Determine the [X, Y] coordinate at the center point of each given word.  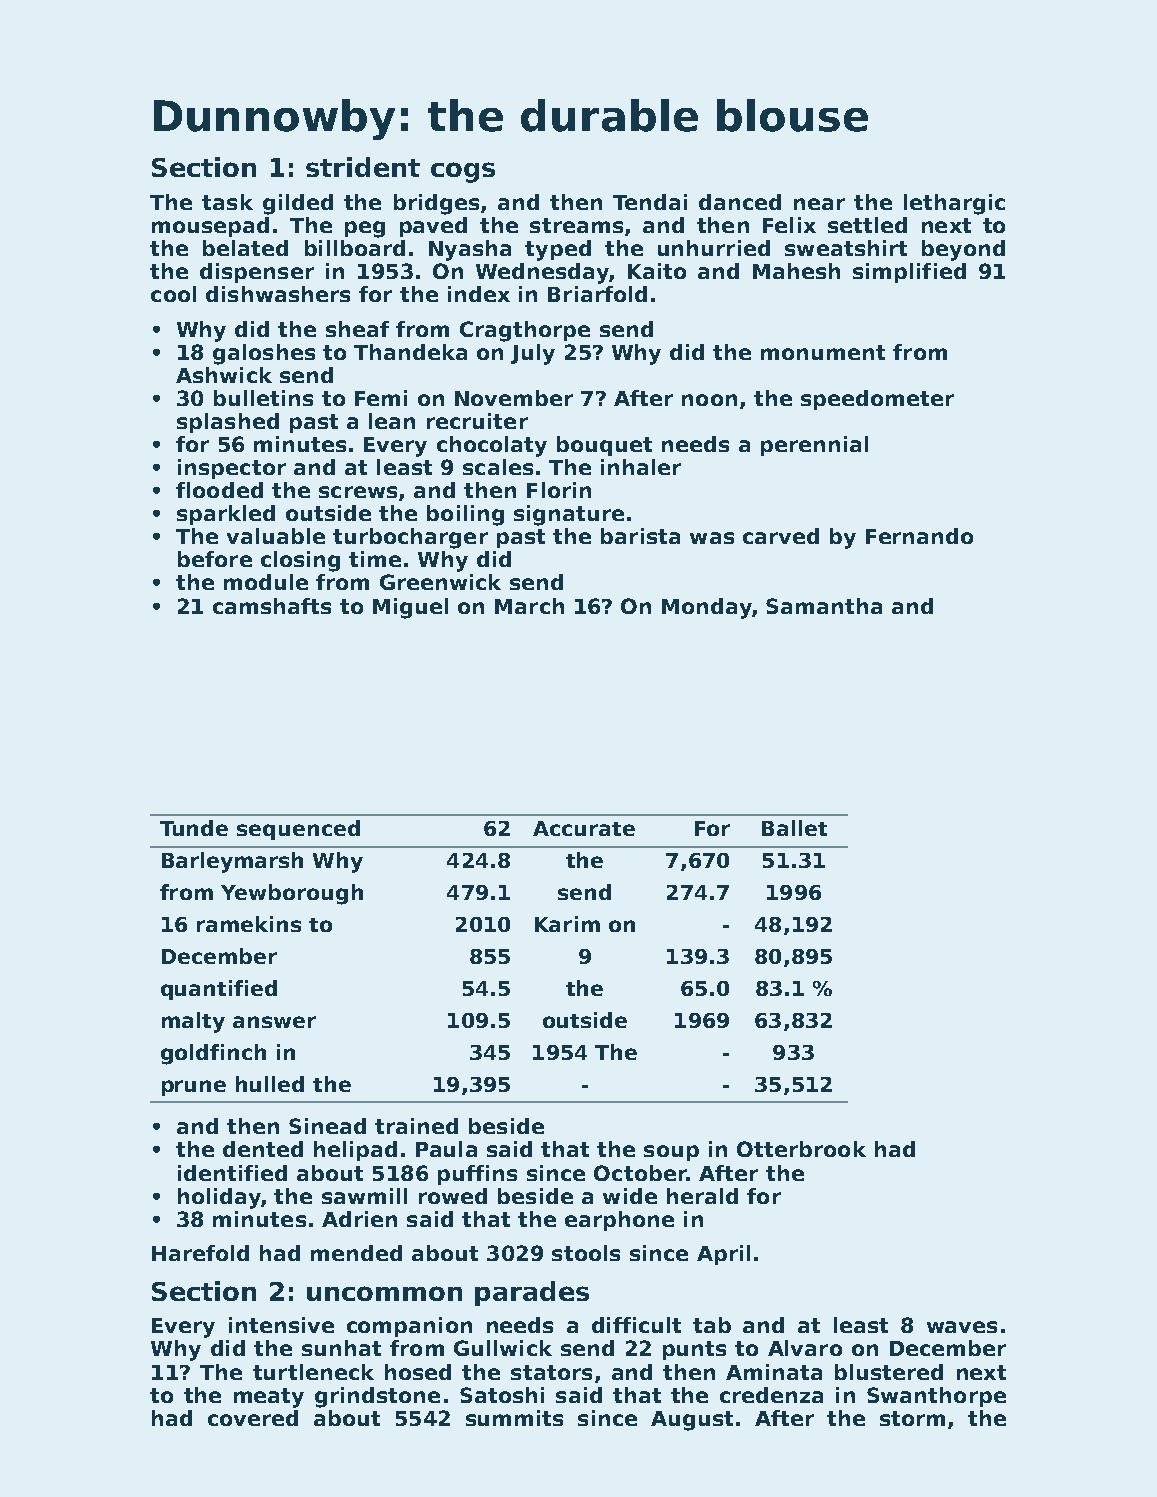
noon [709, 400]
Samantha [824, 606]
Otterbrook [801, 1149]
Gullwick [503, 1348]
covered [253, 1418]
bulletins [263, 398]
